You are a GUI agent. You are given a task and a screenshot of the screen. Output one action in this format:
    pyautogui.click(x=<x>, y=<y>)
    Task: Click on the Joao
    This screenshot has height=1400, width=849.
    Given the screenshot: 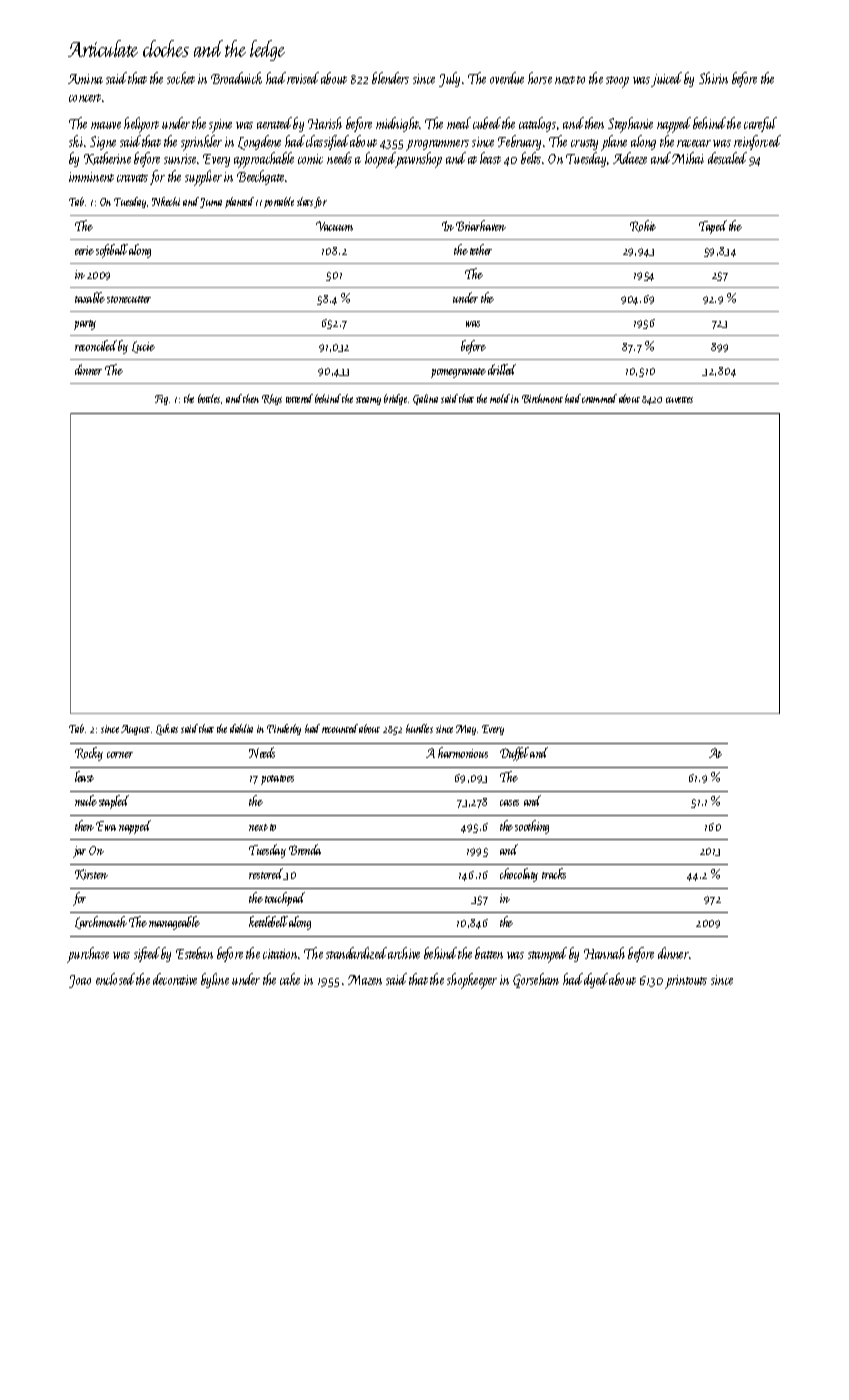 What is the action you would take?
    pyautogui.click(x=80, y=981)
